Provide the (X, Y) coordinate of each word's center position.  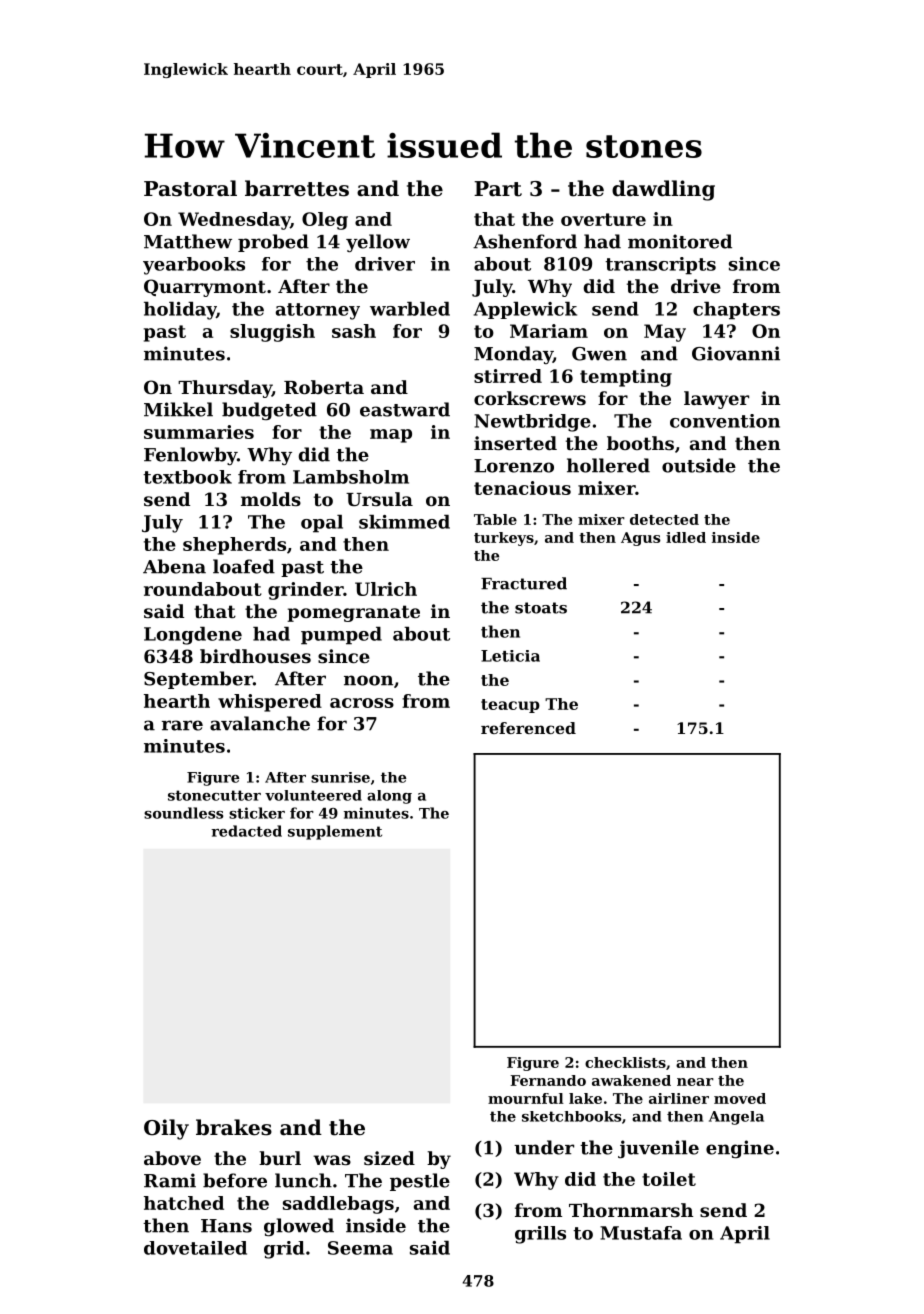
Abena (174, 566)
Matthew (188, 241)
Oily (166, 1129)
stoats (541, 608)
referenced (528, 728)
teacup (510, 706)
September (198, 680)
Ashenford (525, 241)
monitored (680, 241)
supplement (335, 832)
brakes (234, 1127)
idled (686, 537)
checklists (625, 1062)
